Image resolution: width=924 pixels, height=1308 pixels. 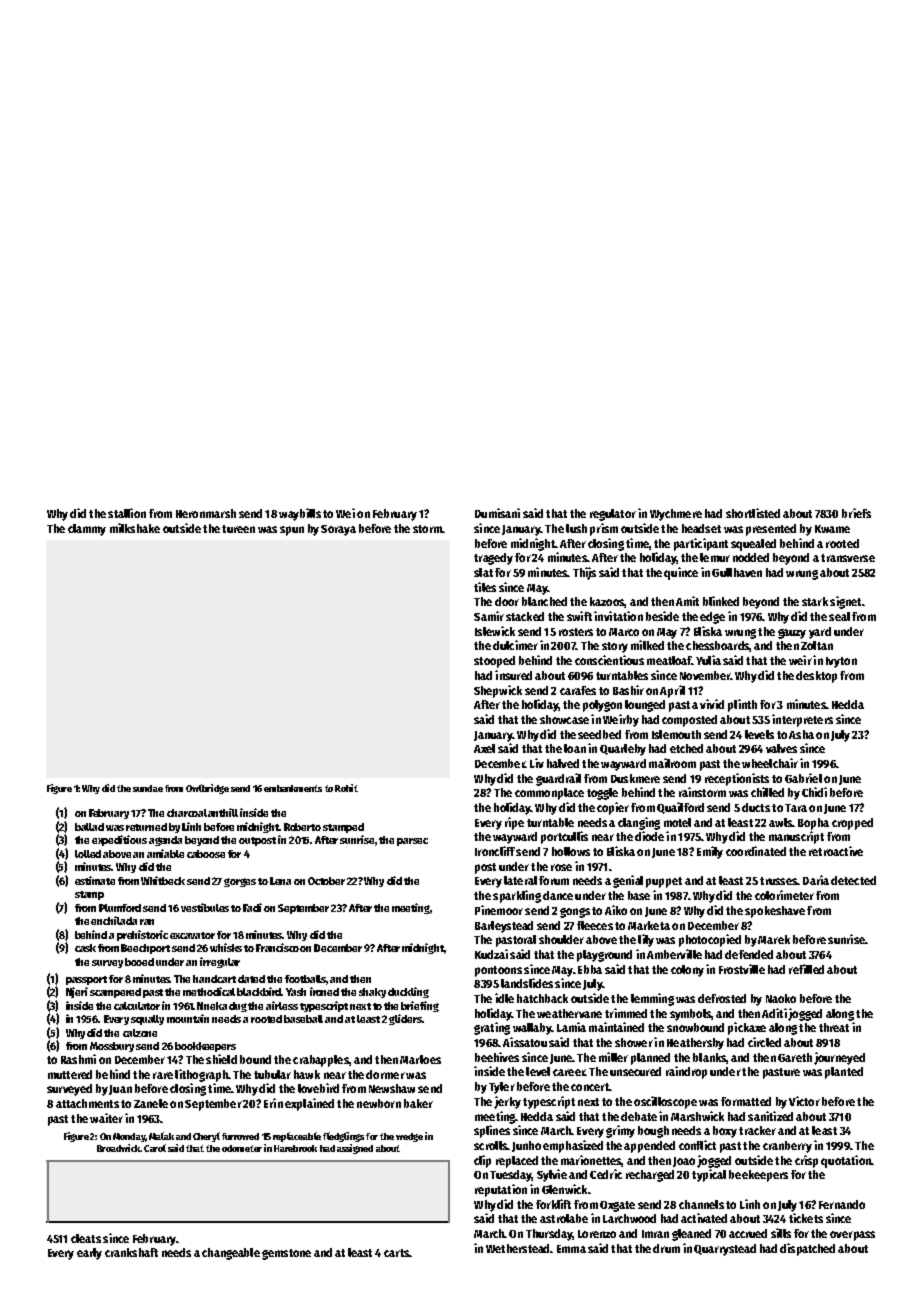 I want to click on tiles, so click(x=485, y=587).
